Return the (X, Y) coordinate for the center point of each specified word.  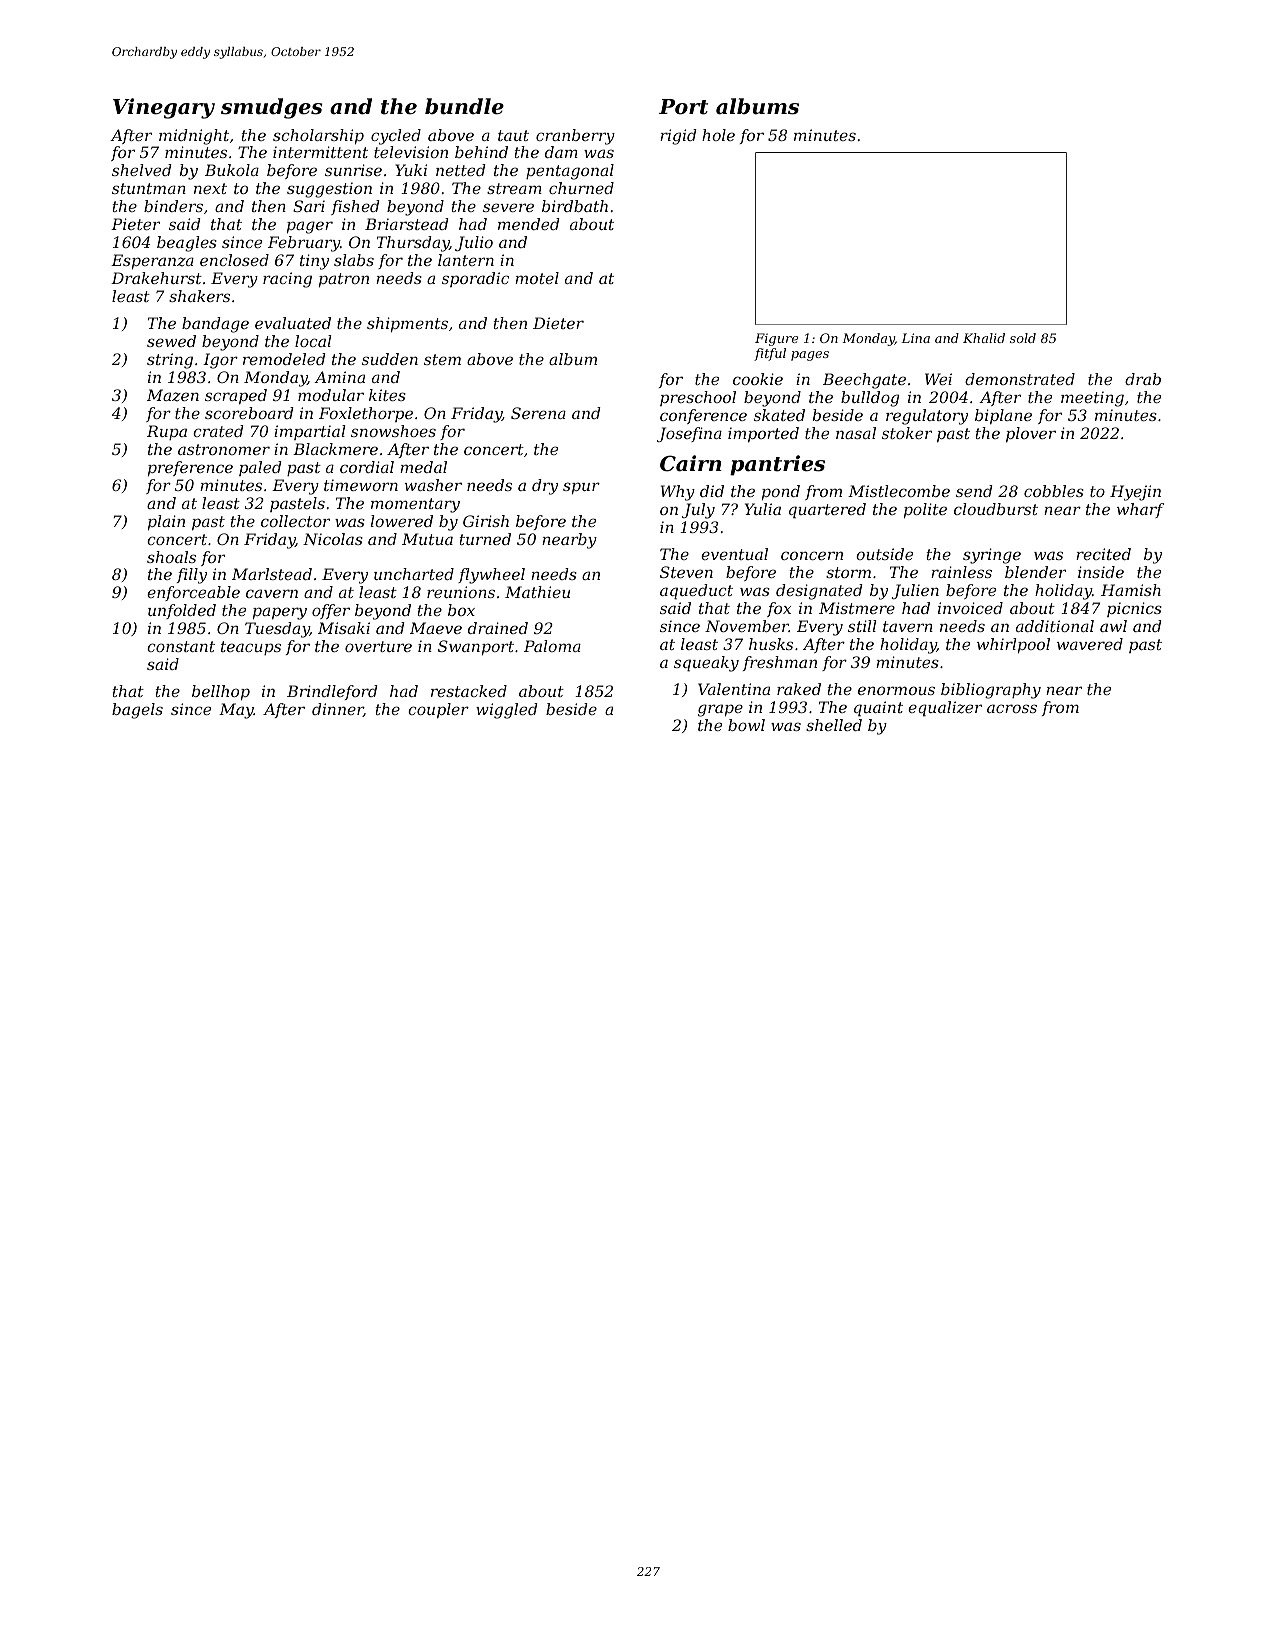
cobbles (1054, 491)
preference (190, 469)
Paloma (552, 646)
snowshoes (393, 431)
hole (718, 135)
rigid (678, 137)
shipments (407, 325)
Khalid (984, 338)
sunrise (353, 170)
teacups (251, 648)
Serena (538, 413)
